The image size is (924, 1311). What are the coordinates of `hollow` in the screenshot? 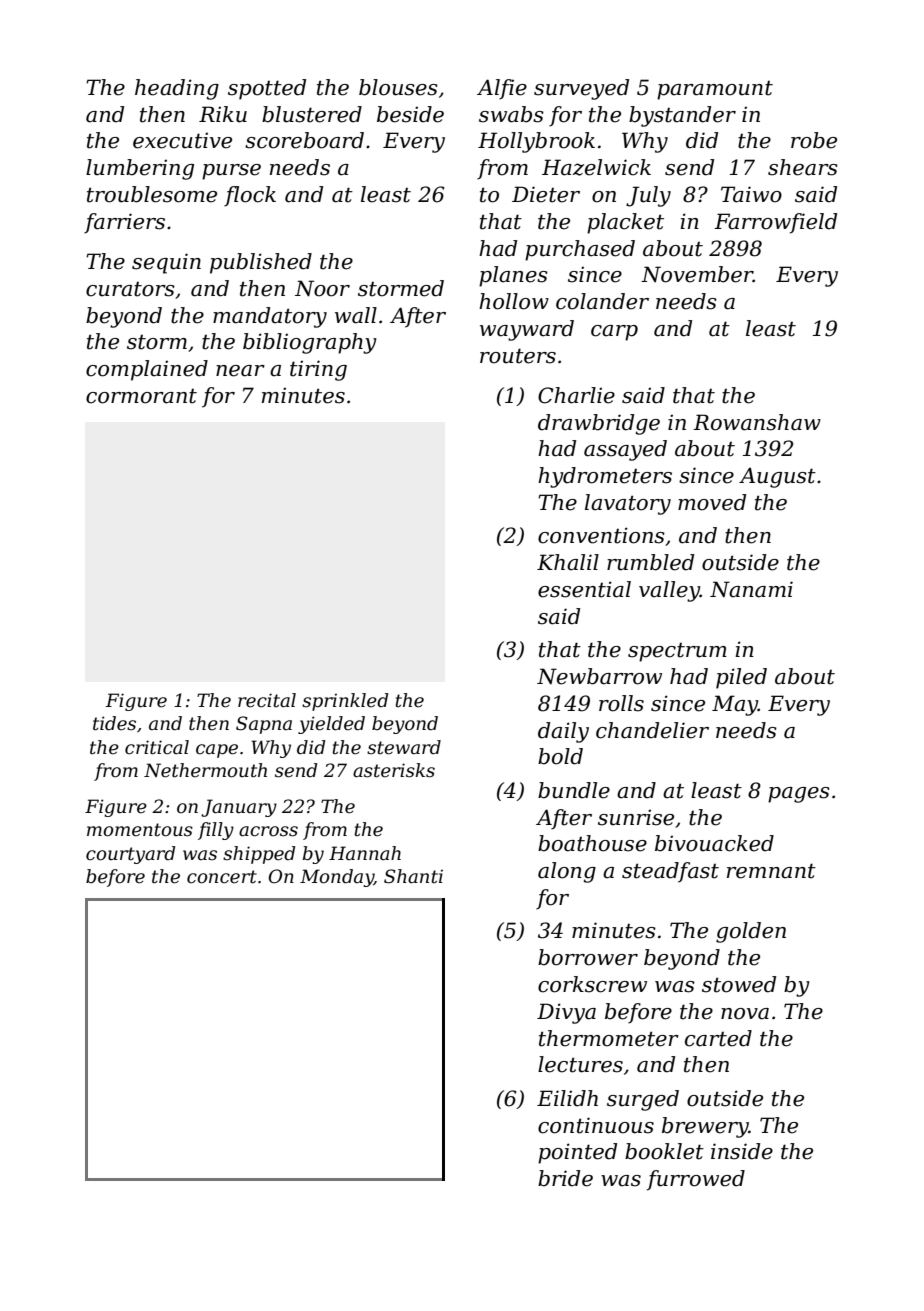 It's located at (514, 301).
